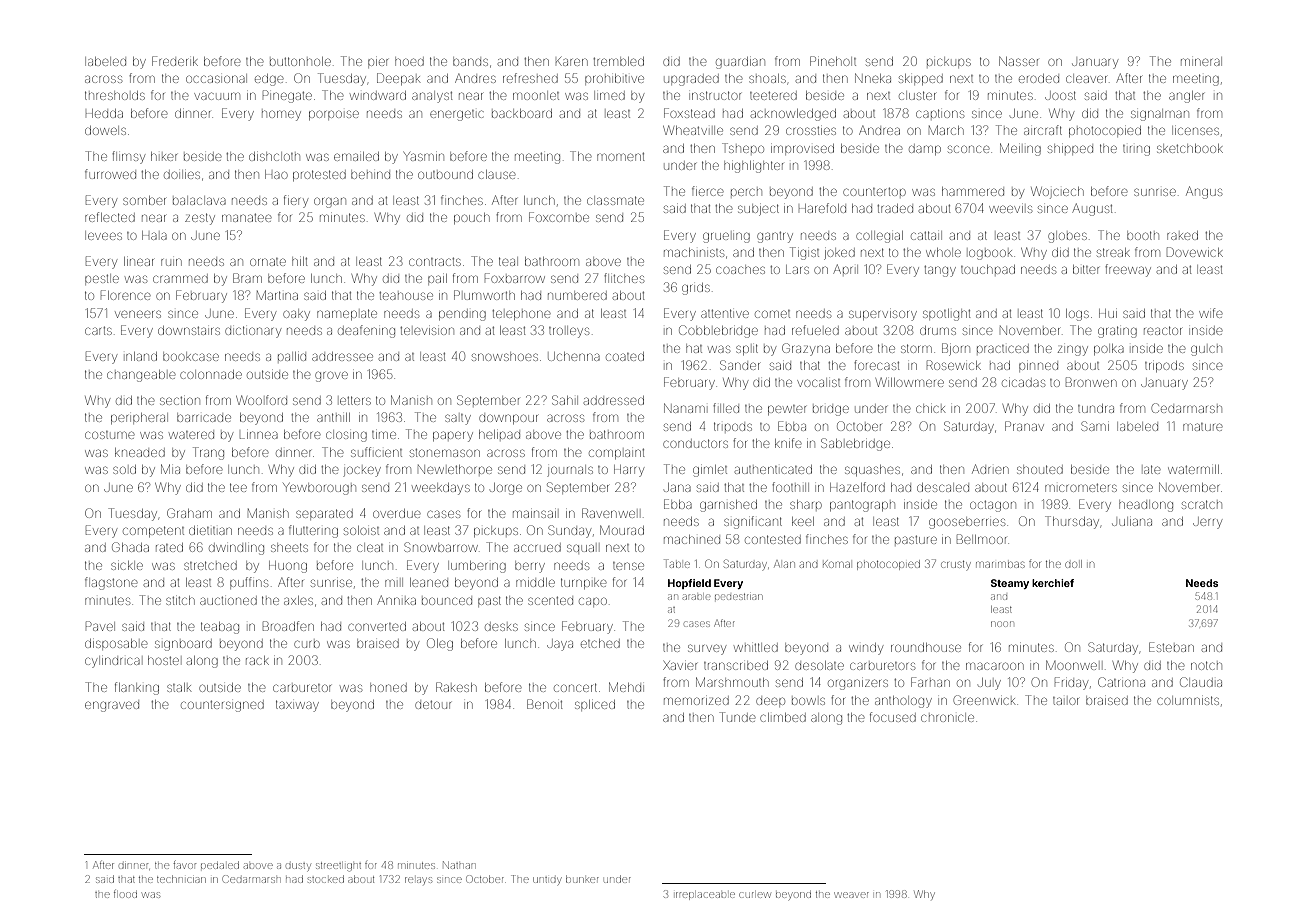 Image resolution: width=1308 pixels, height=924 pixels. Describe the element at coordinates (954, 365) in the image. I see `Rosewick` at that location.
